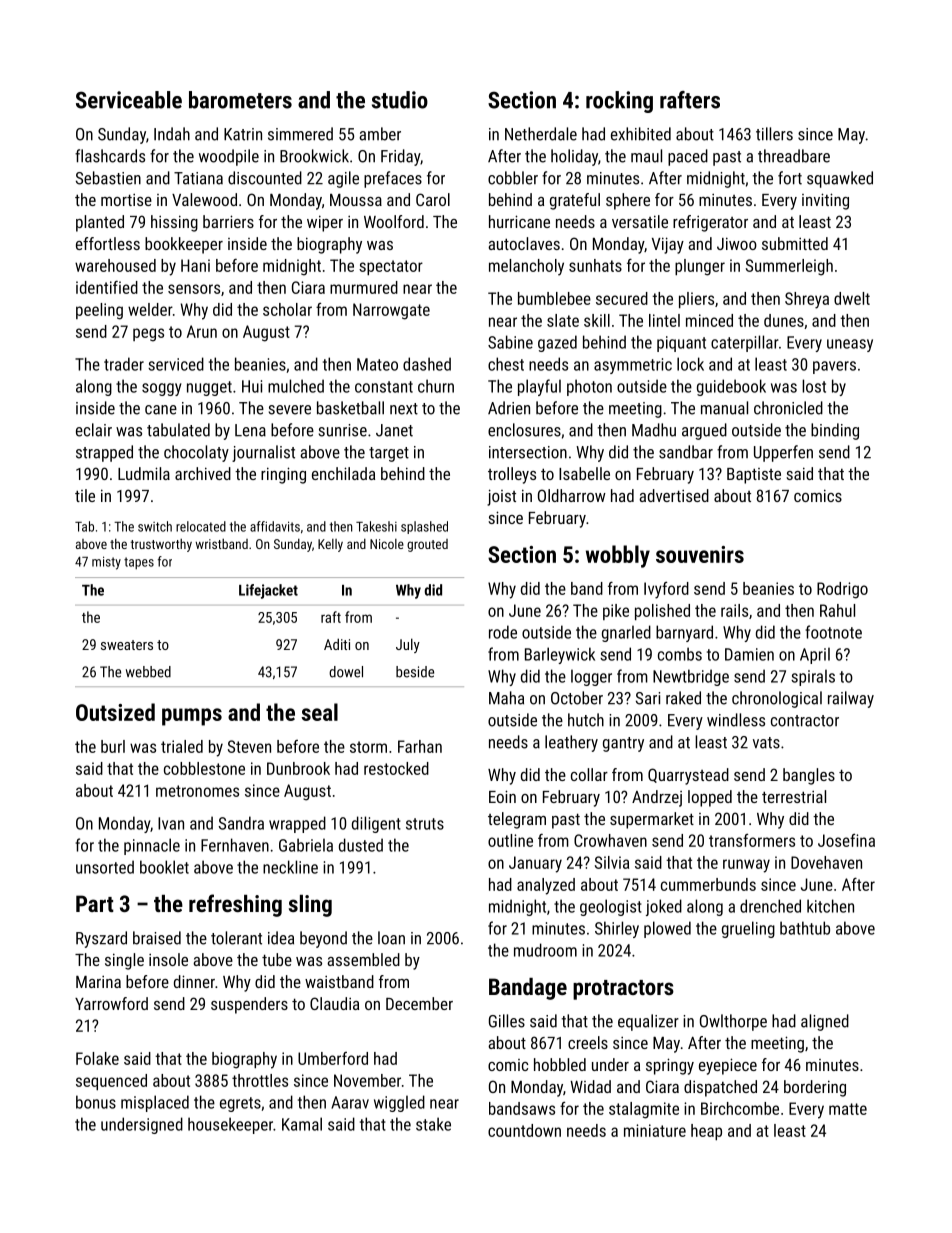 The height and width of the document is (1233, 952). What do you see at coordinates (408, 645) in the document?
I see `July` at bounding box center [408, 645].
